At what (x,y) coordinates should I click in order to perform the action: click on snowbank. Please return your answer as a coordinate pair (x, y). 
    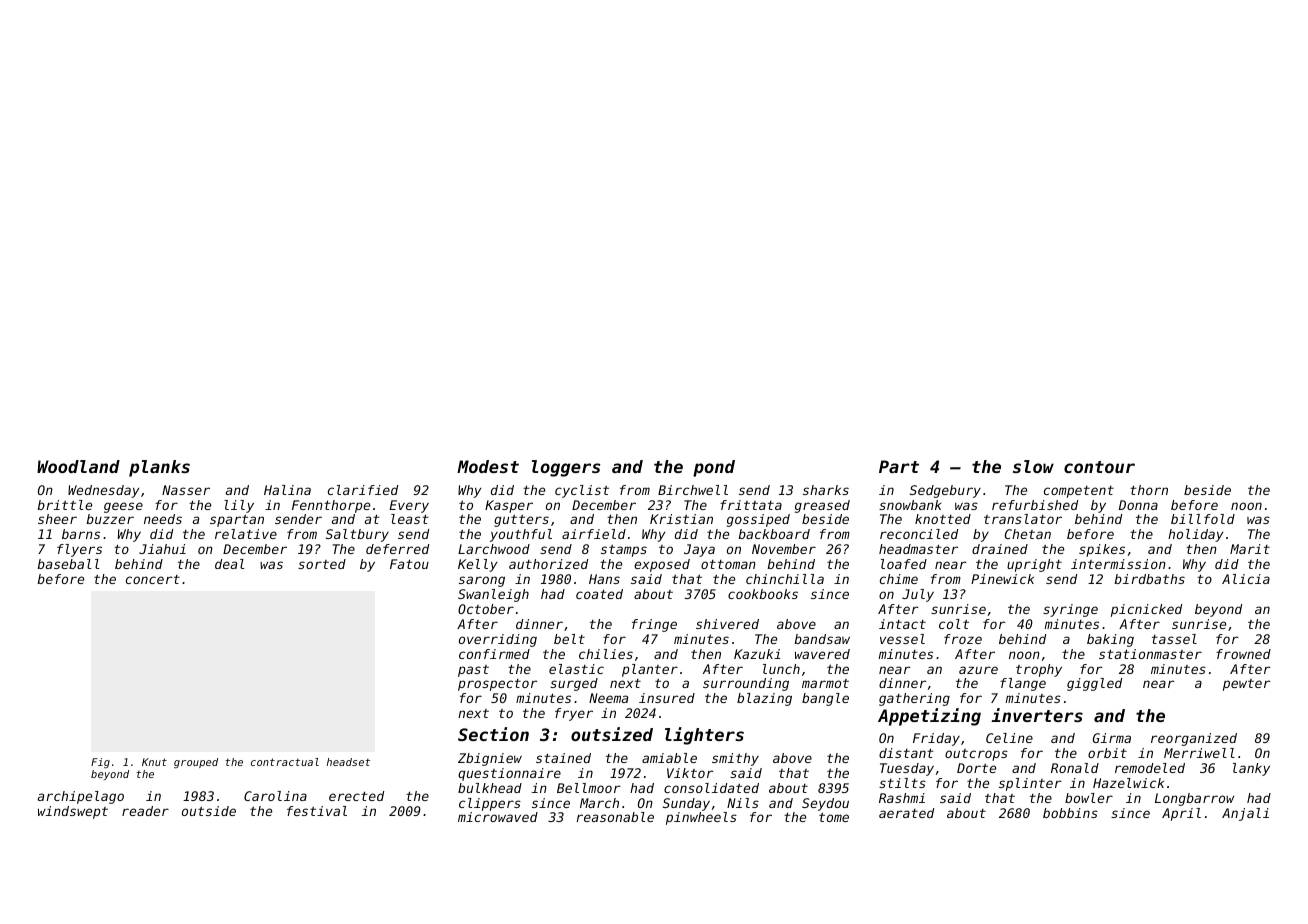
    Looking at the image, I should click on (910, 505).
